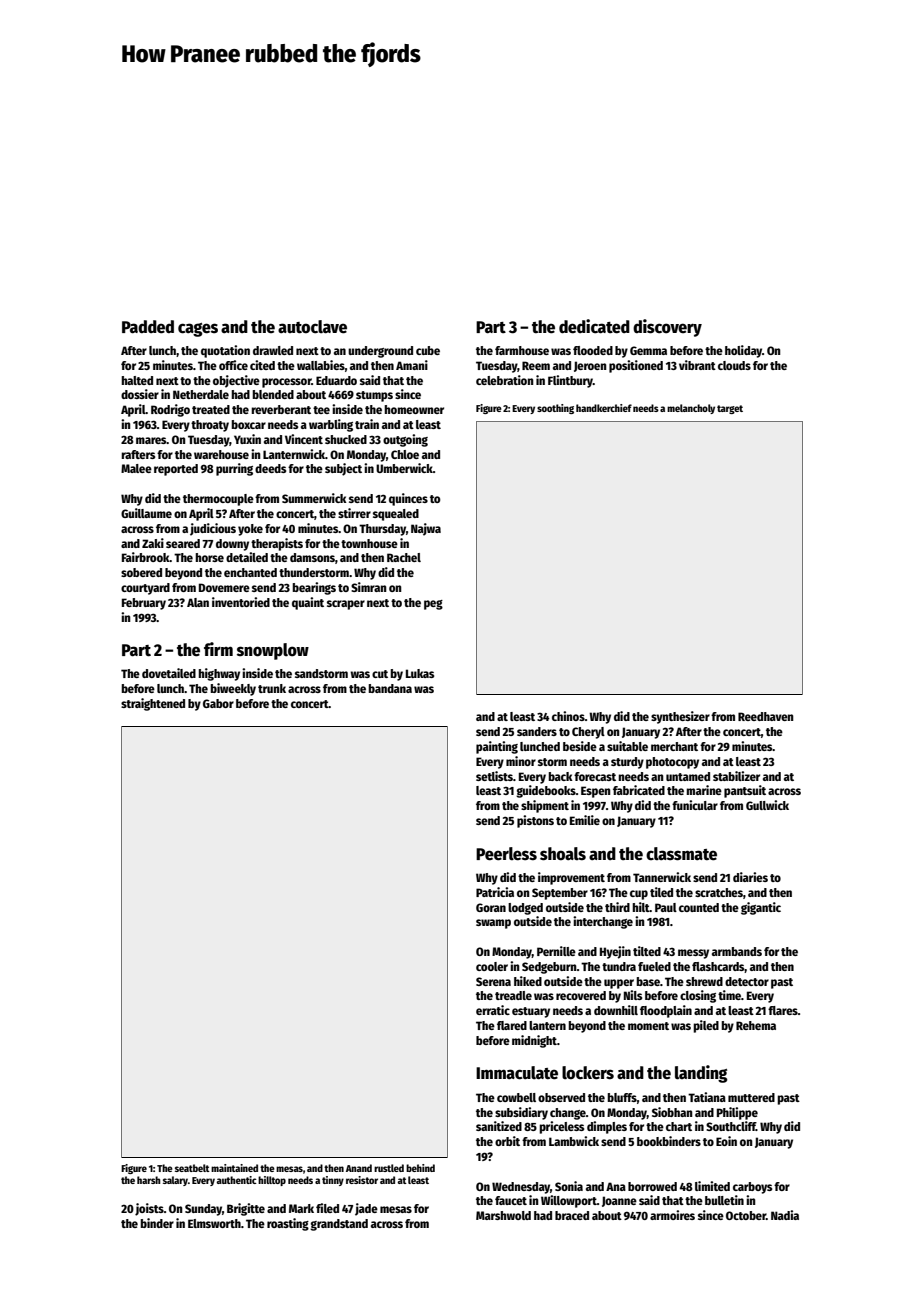 The image size is (924, 1308). I want to click on Simran, so click(368, 587).
